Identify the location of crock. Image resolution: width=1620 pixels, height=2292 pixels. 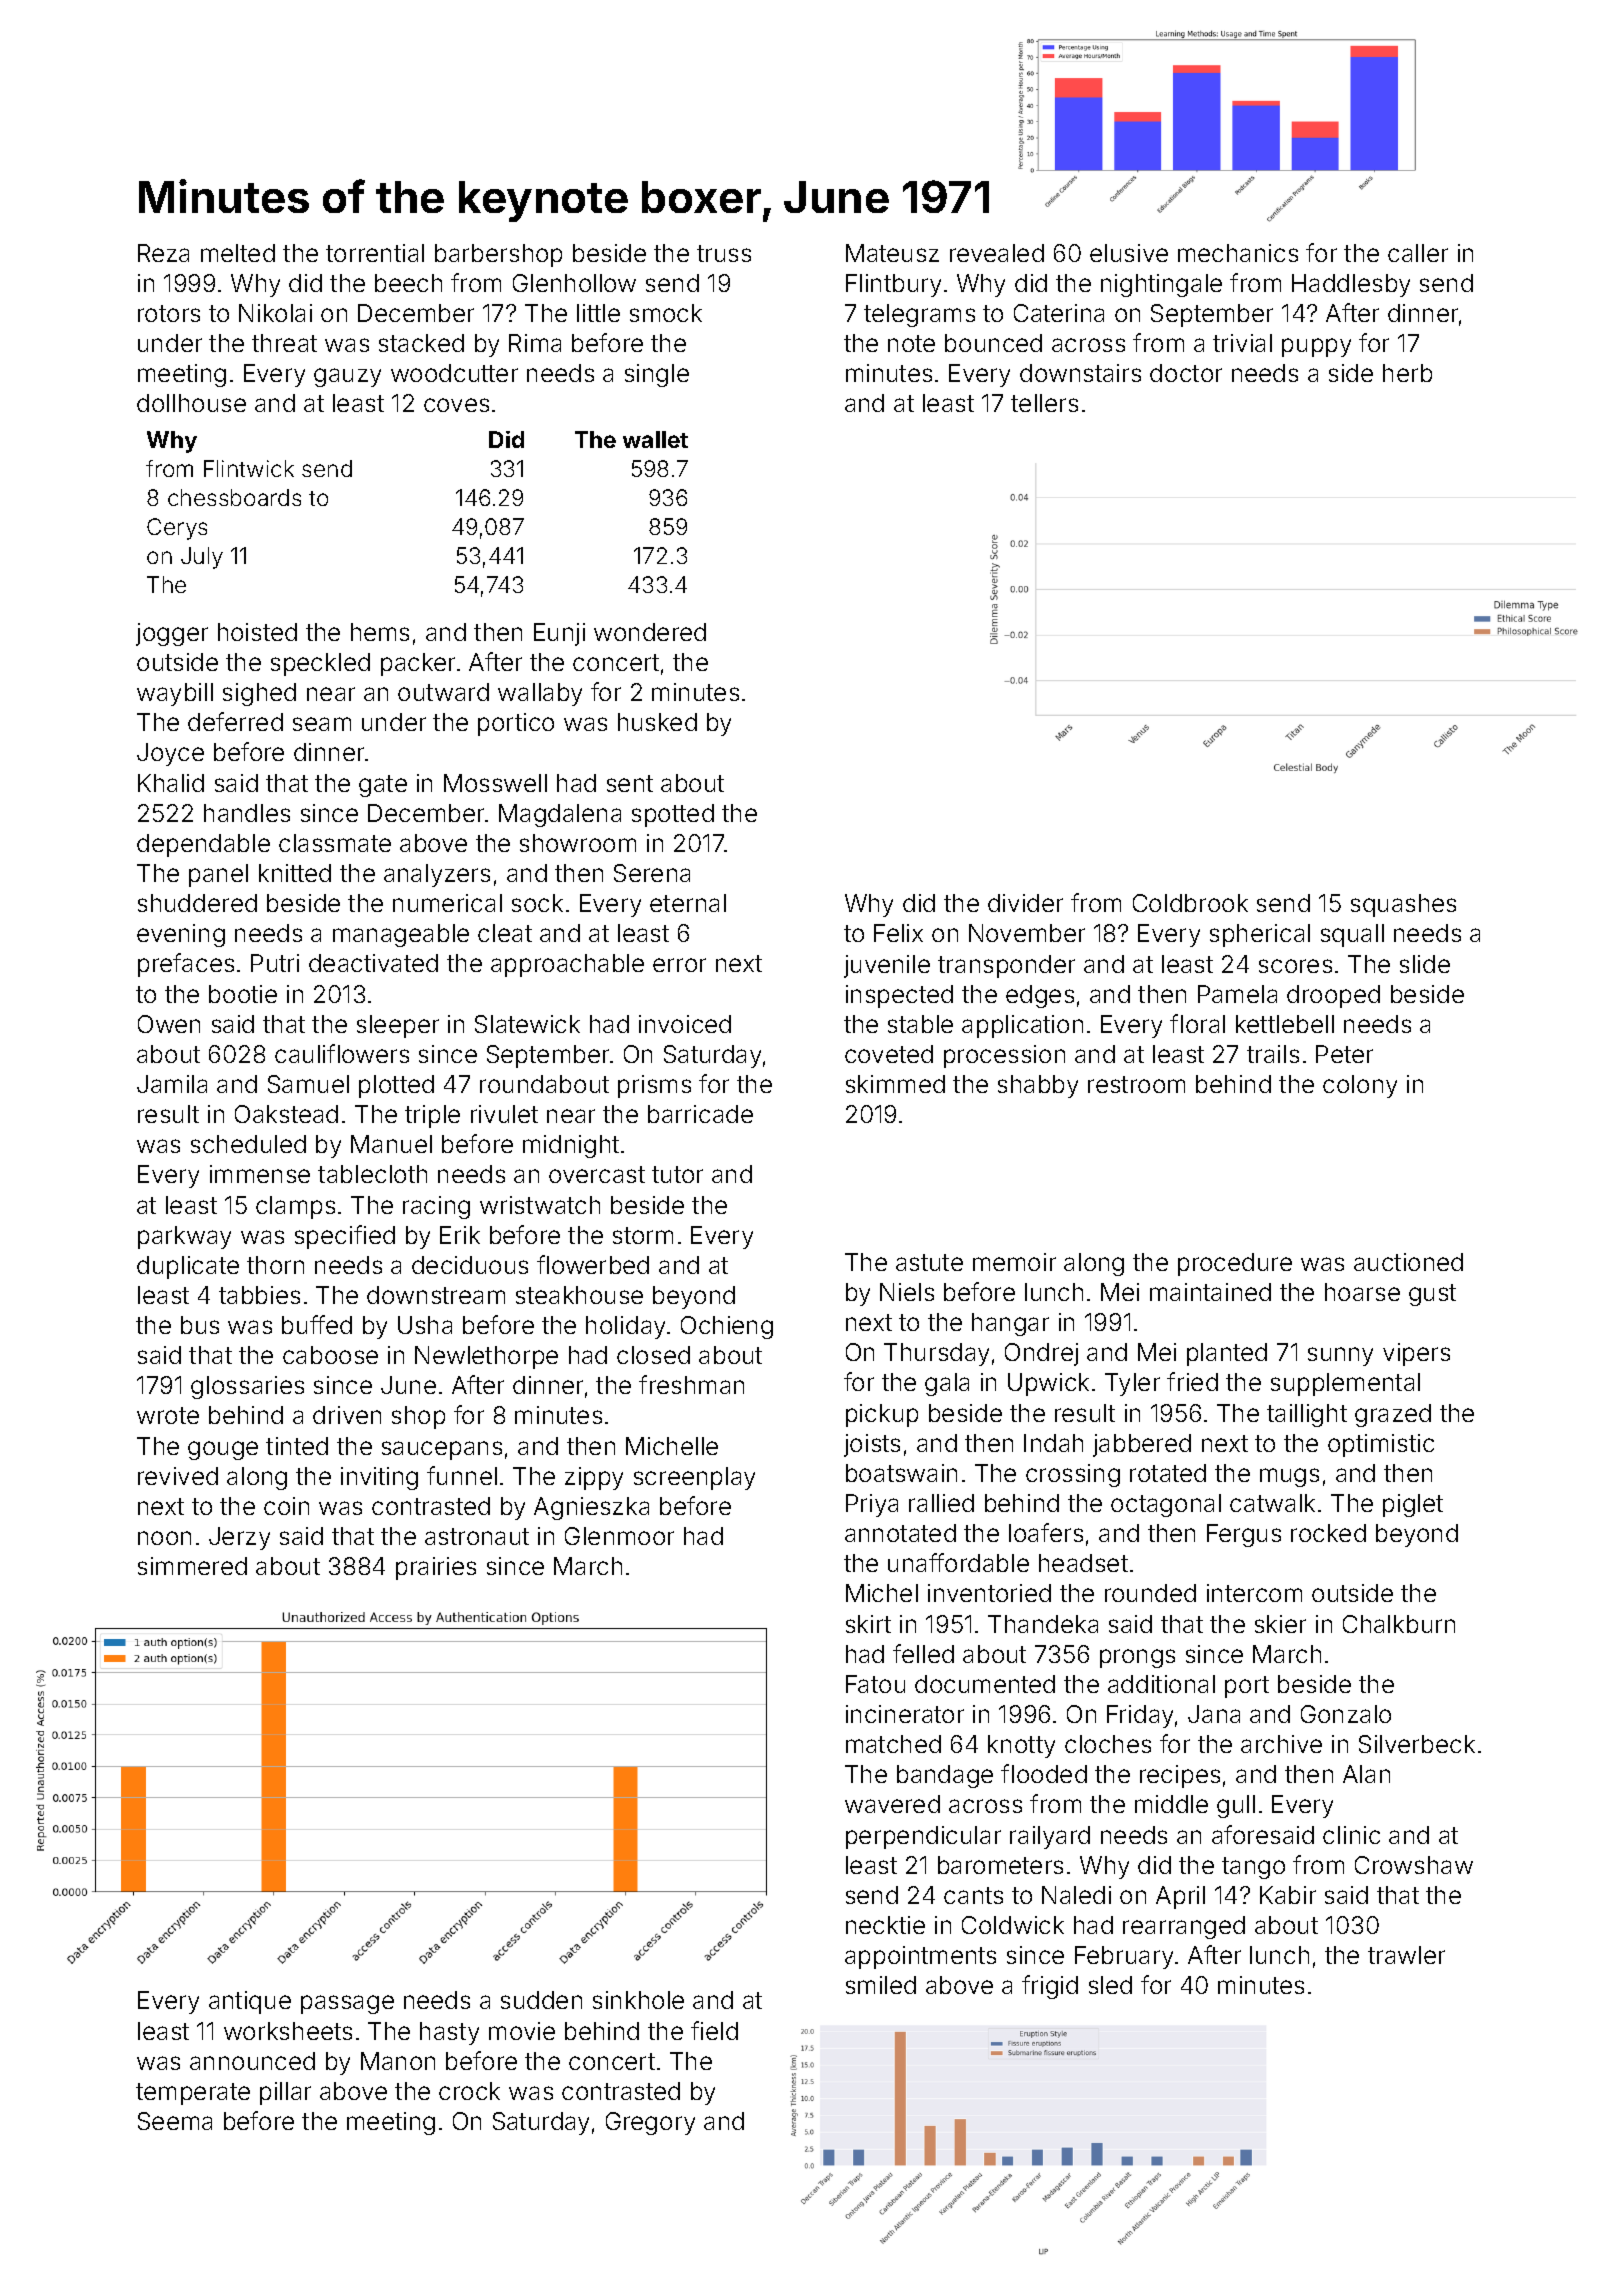
(469, 2091).
